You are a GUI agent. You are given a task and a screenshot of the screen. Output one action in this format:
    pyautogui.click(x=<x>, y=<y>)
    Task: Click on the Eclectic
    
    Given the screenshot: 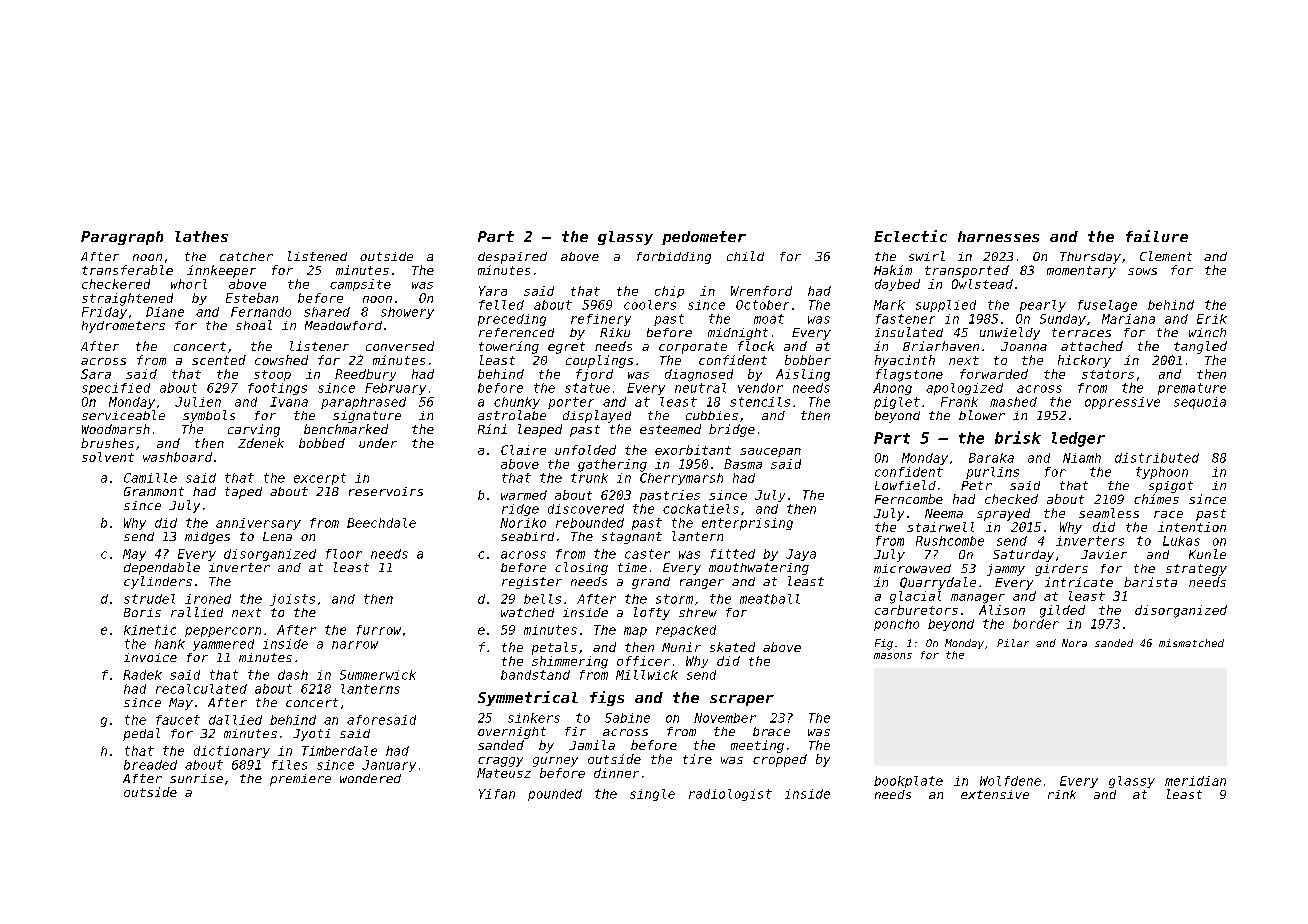 What is the action you would take?
    pyautogui.click(x=910, y=236)
